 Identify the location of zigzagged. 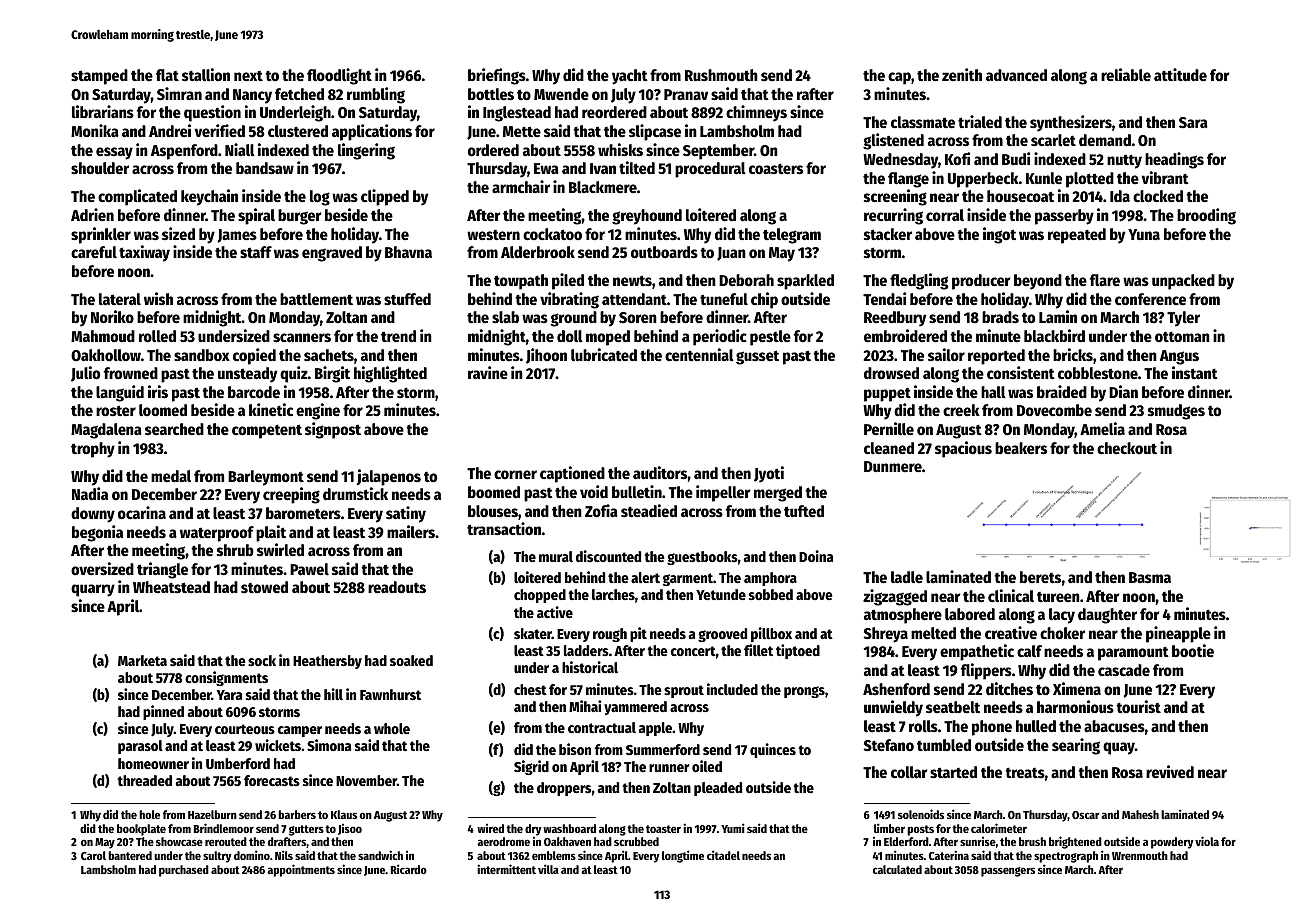
(895, 597).
